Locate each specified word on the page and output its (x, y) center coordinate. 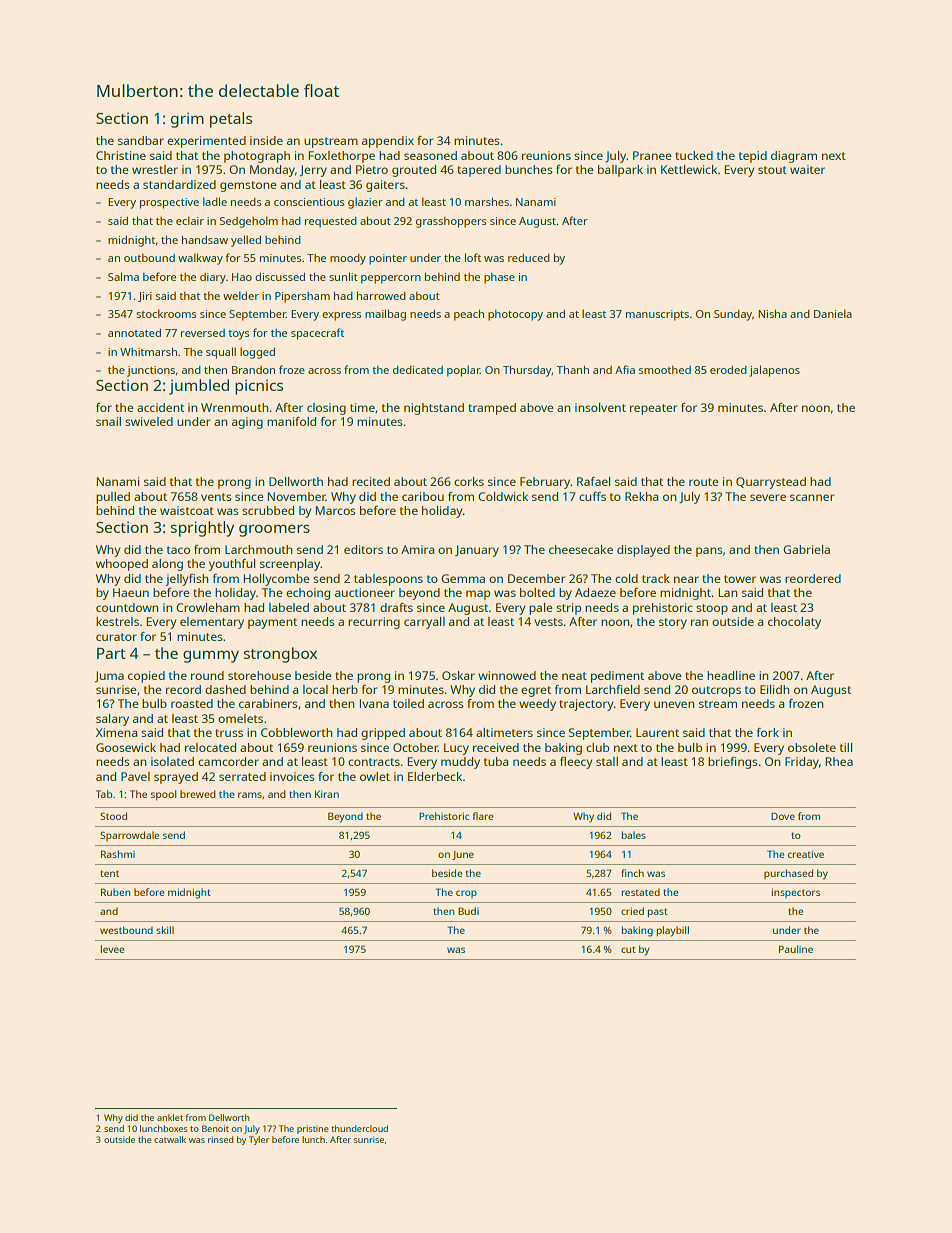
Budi (468, 911)
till (846, 747)
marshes (487, 201)
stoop (712, 609)
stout (772, 170)
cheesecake (581, 549)
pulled (113, 498)
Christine (121, 155)
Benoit (215, 1128)
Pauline (796, 949)
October (415, 747)
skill (165, 930)
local (315, 689)
